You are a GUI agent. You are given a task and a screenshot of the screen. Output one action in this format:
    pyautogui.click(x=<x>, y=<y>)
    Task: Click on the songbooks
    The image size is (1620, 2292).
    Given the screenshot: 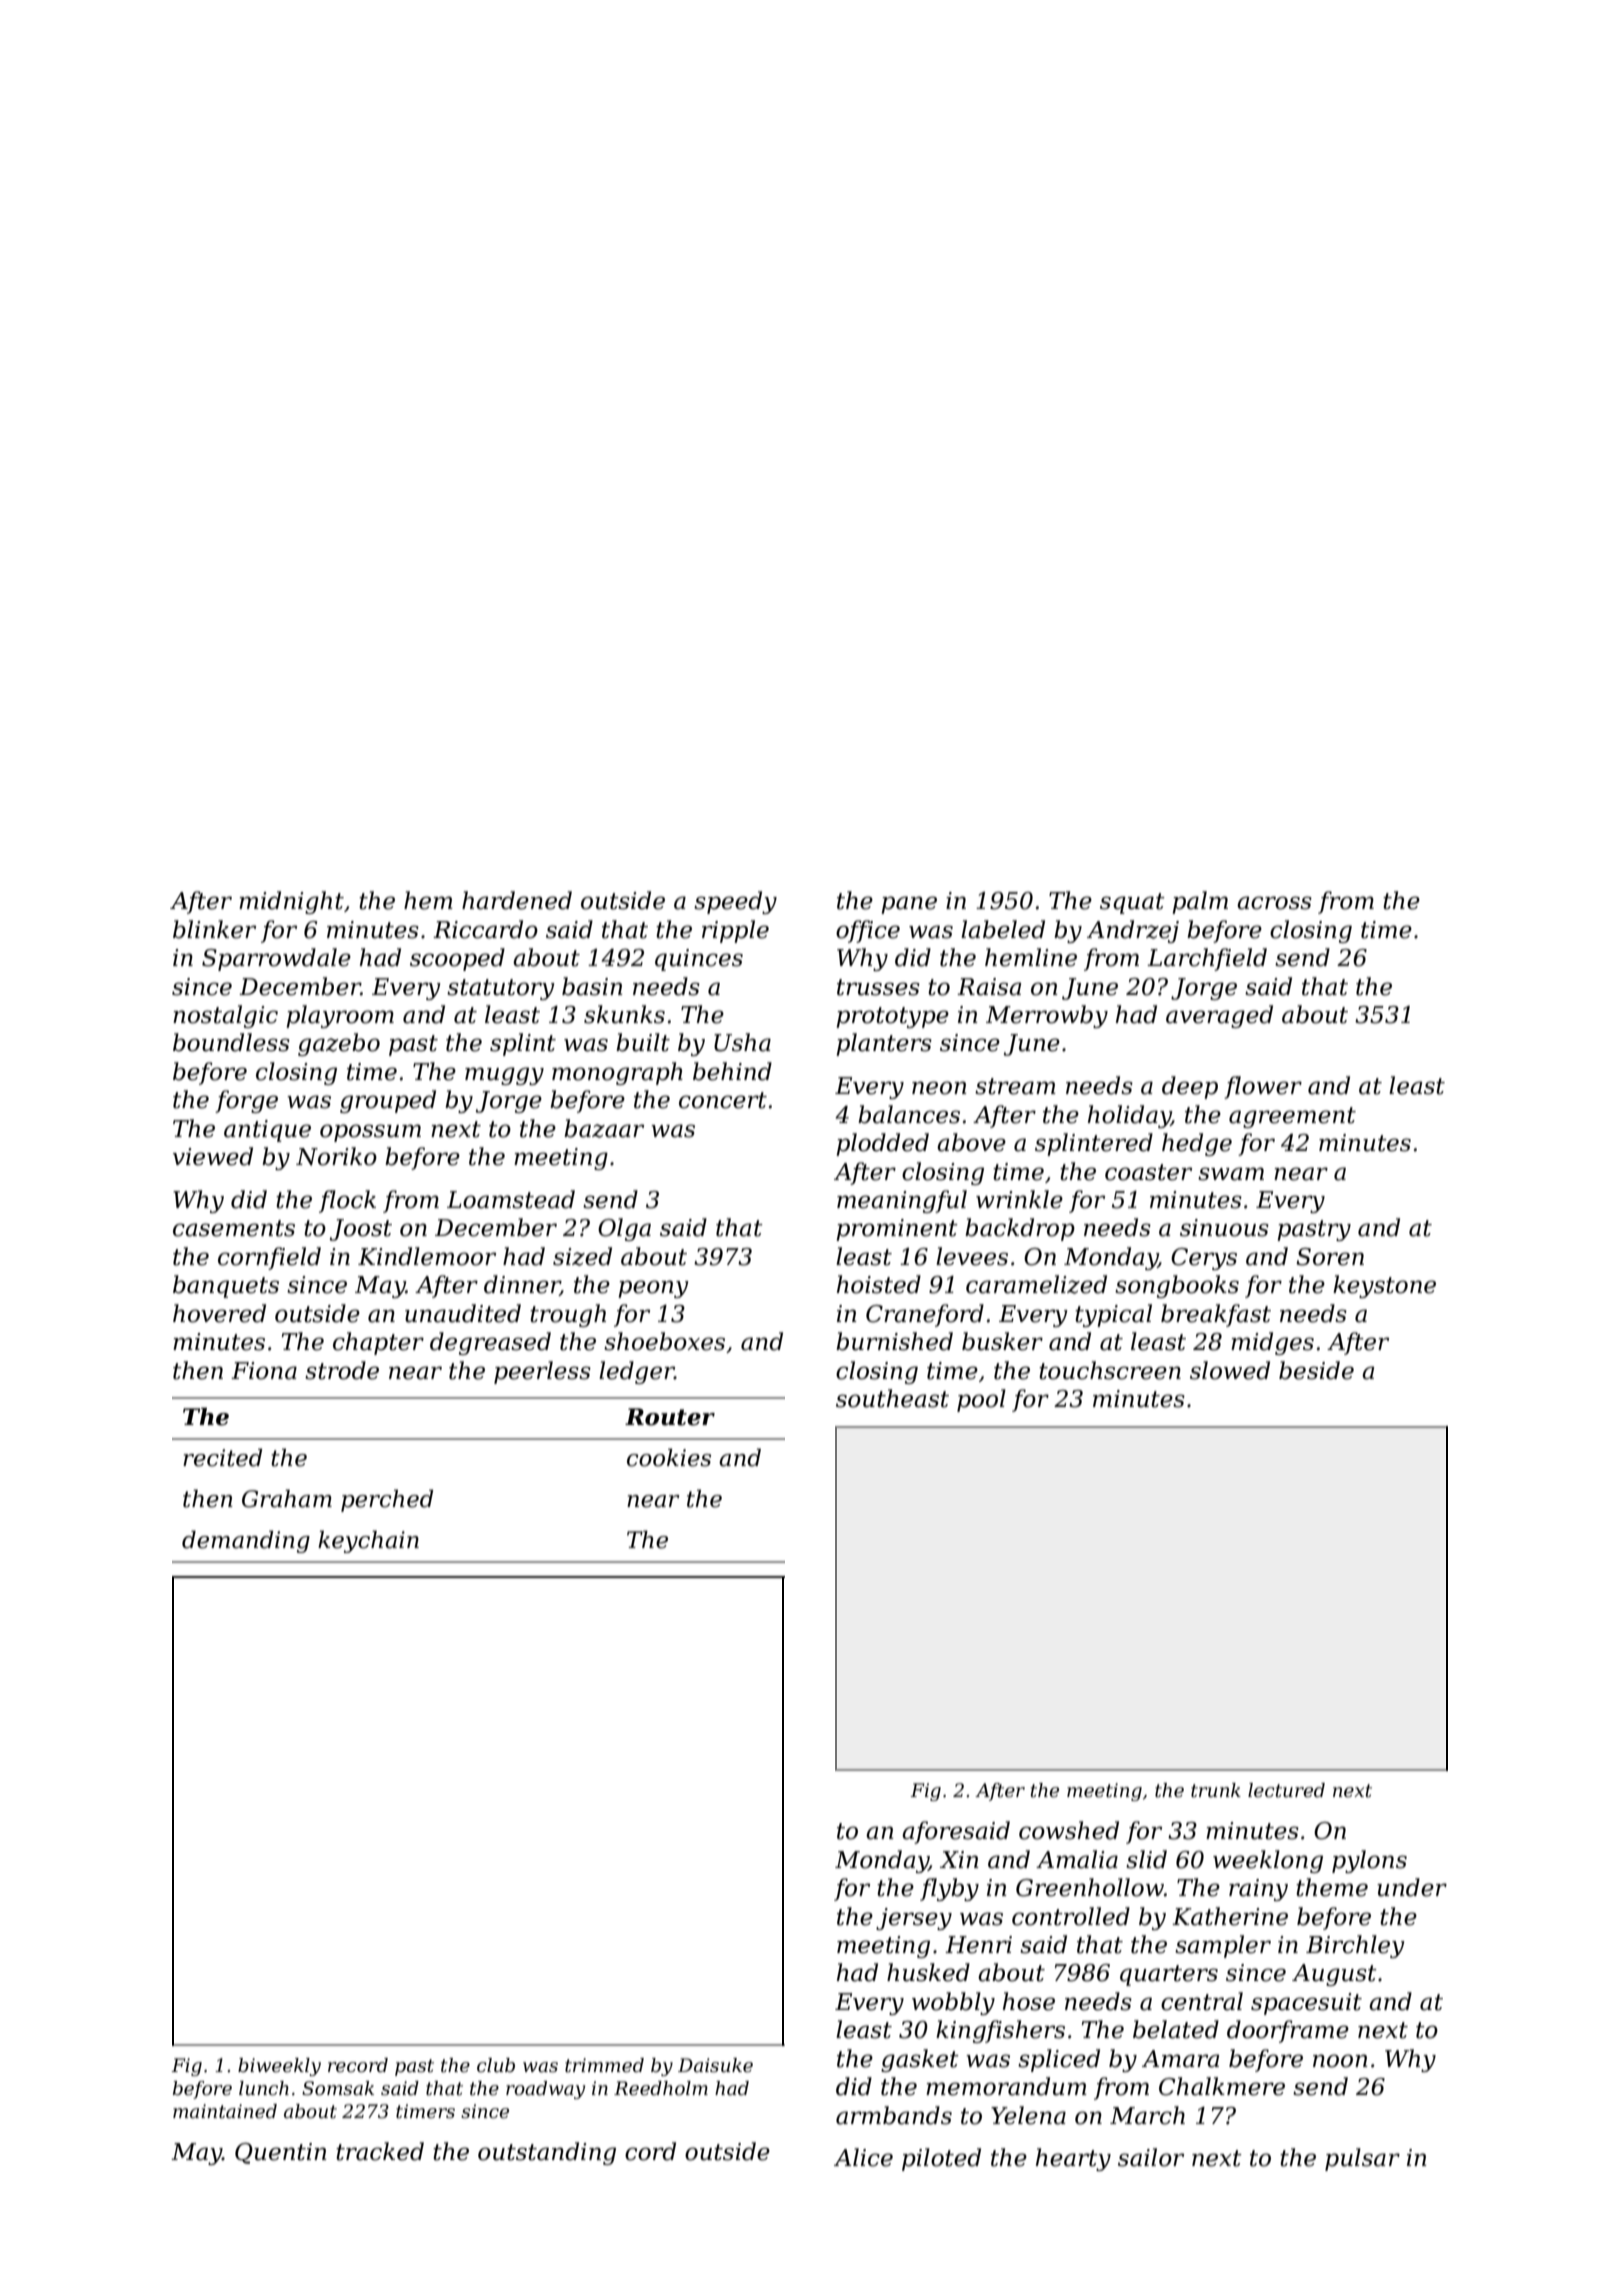 What is the action you would take?
    pyautogui.click(x=1177, y=1286)
